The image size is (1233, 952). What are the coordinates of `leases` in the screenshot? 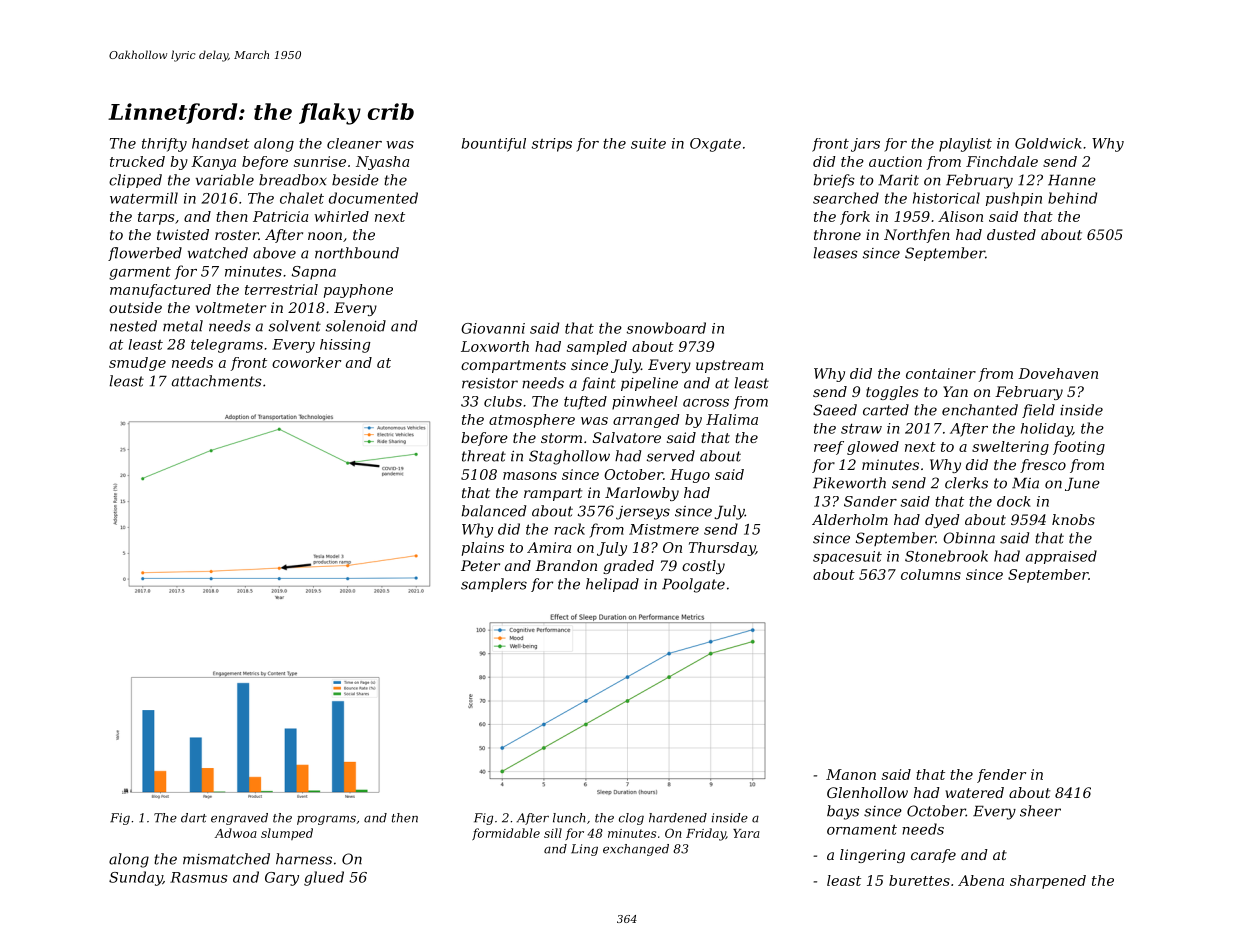 It's located at (835, 253).
